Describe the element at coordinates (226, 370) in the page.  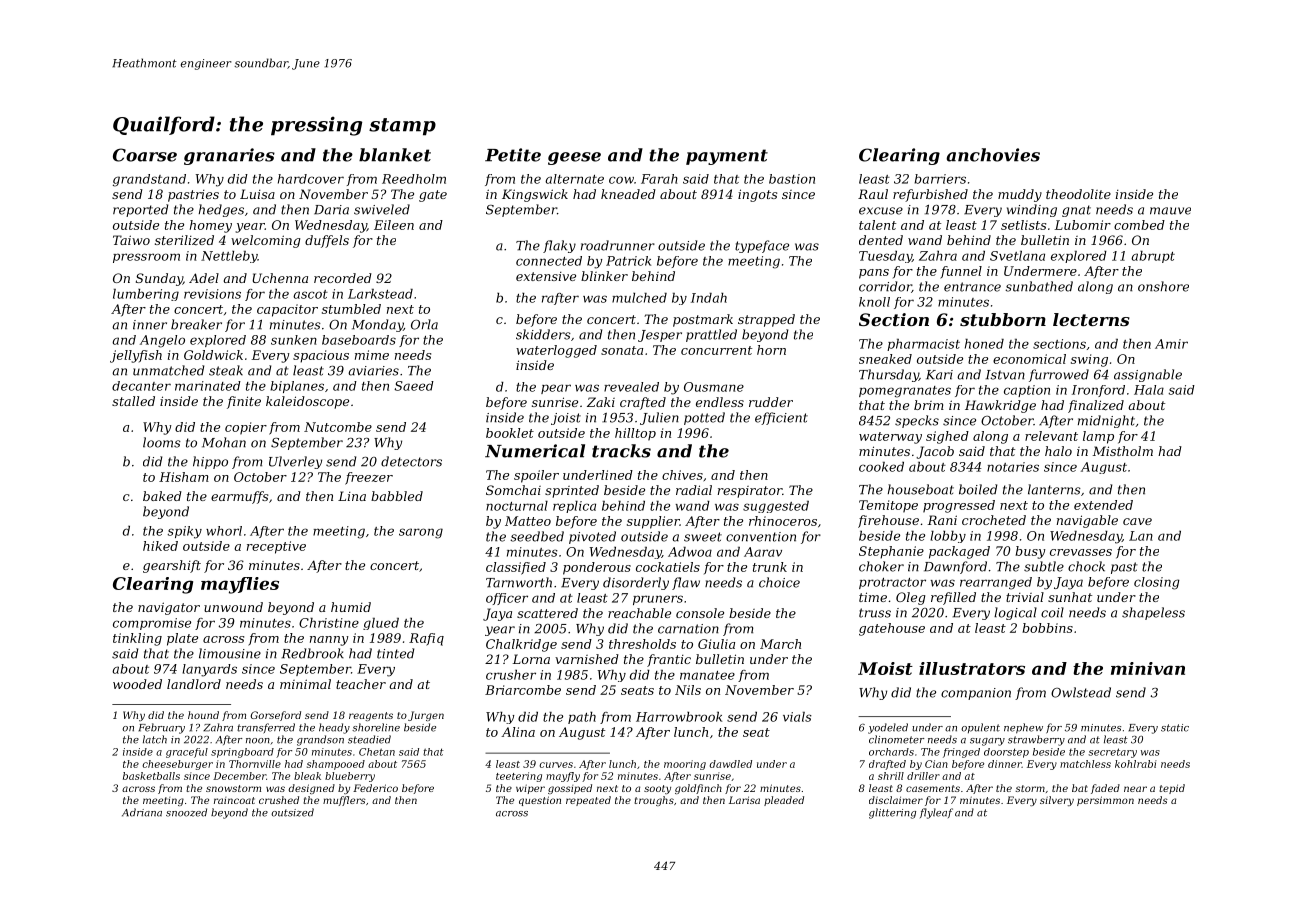
I see `steak` at that location.
